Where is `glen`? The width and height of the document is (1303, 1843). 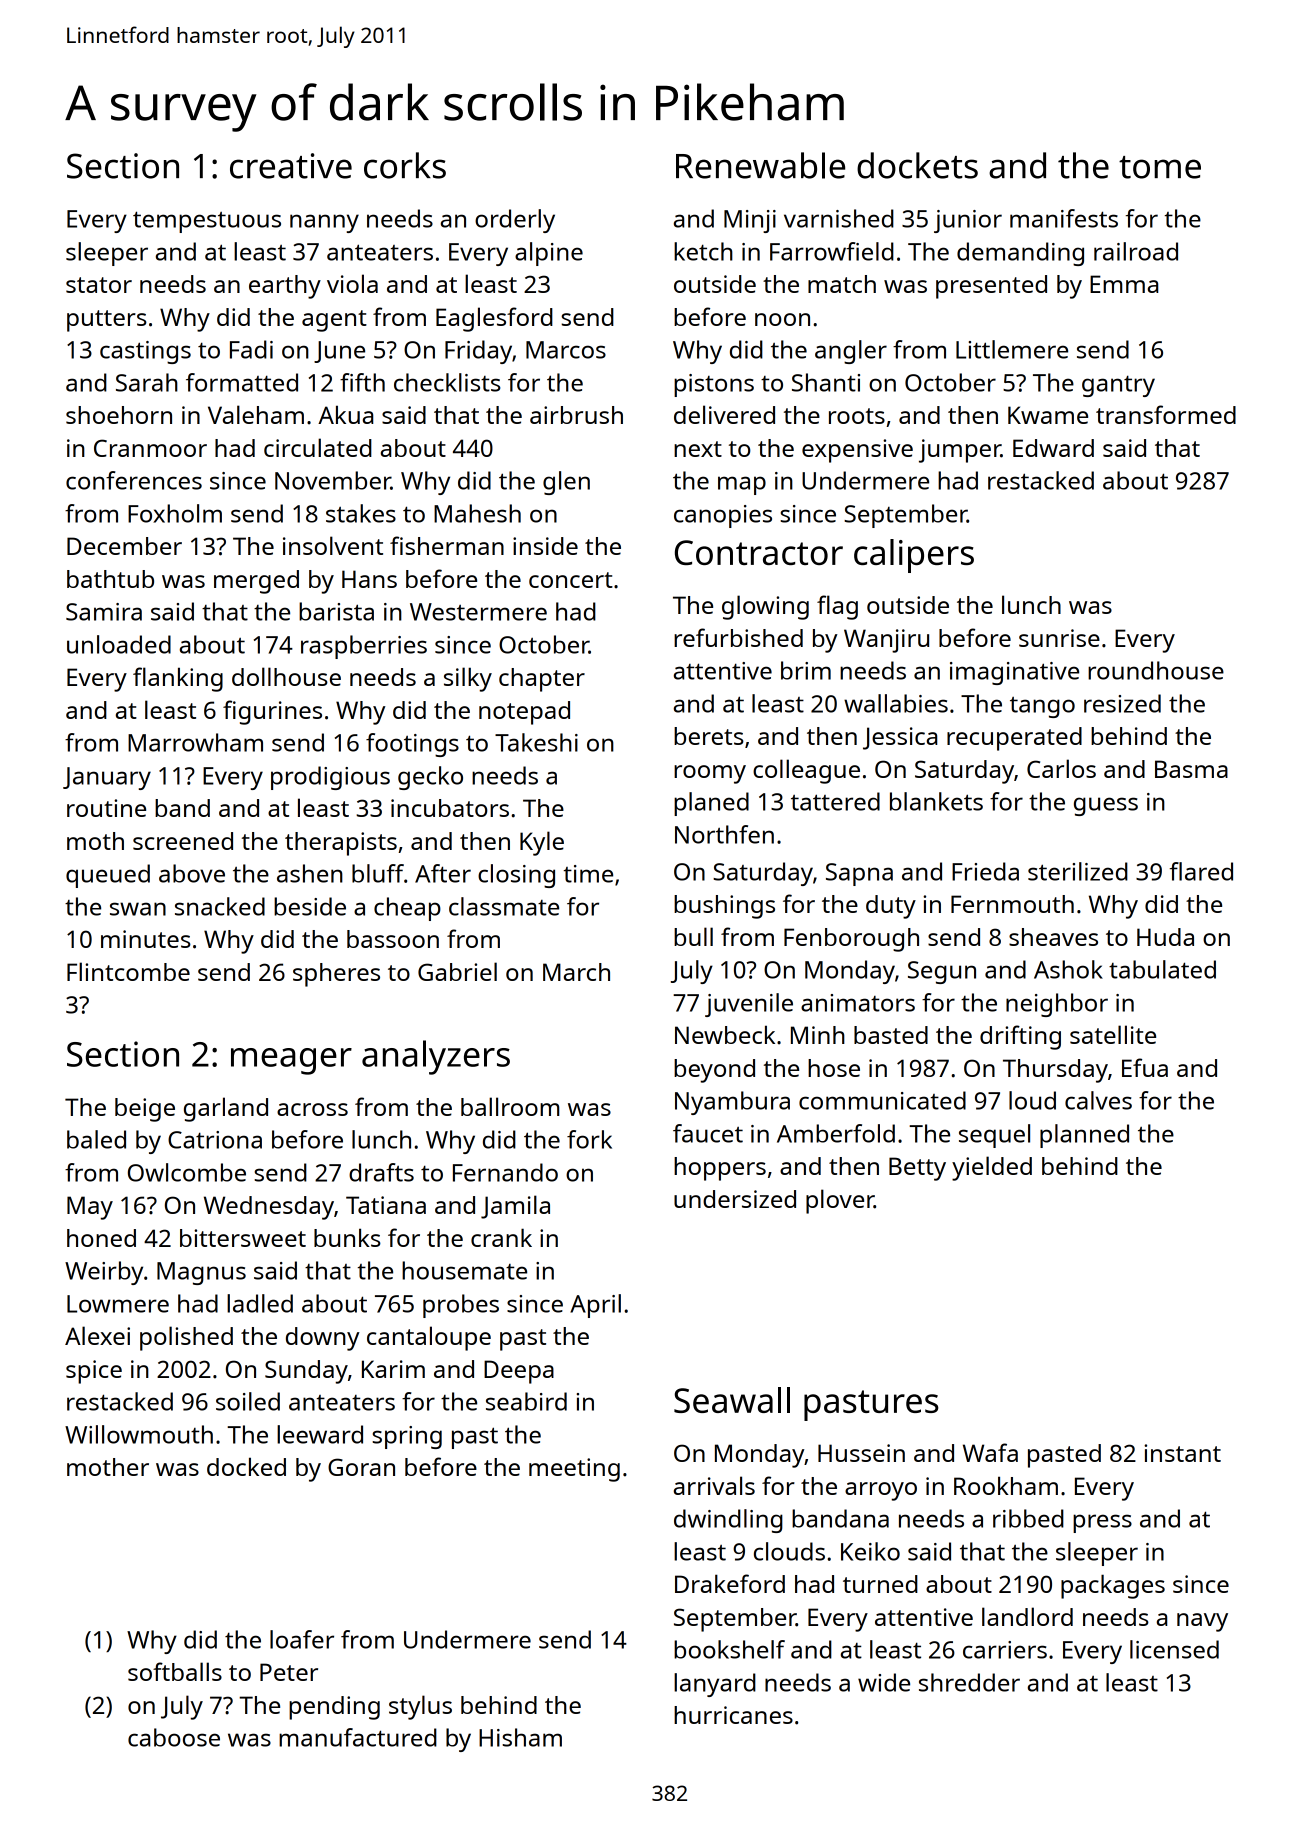
glen is located at coordinates (566, 483).
